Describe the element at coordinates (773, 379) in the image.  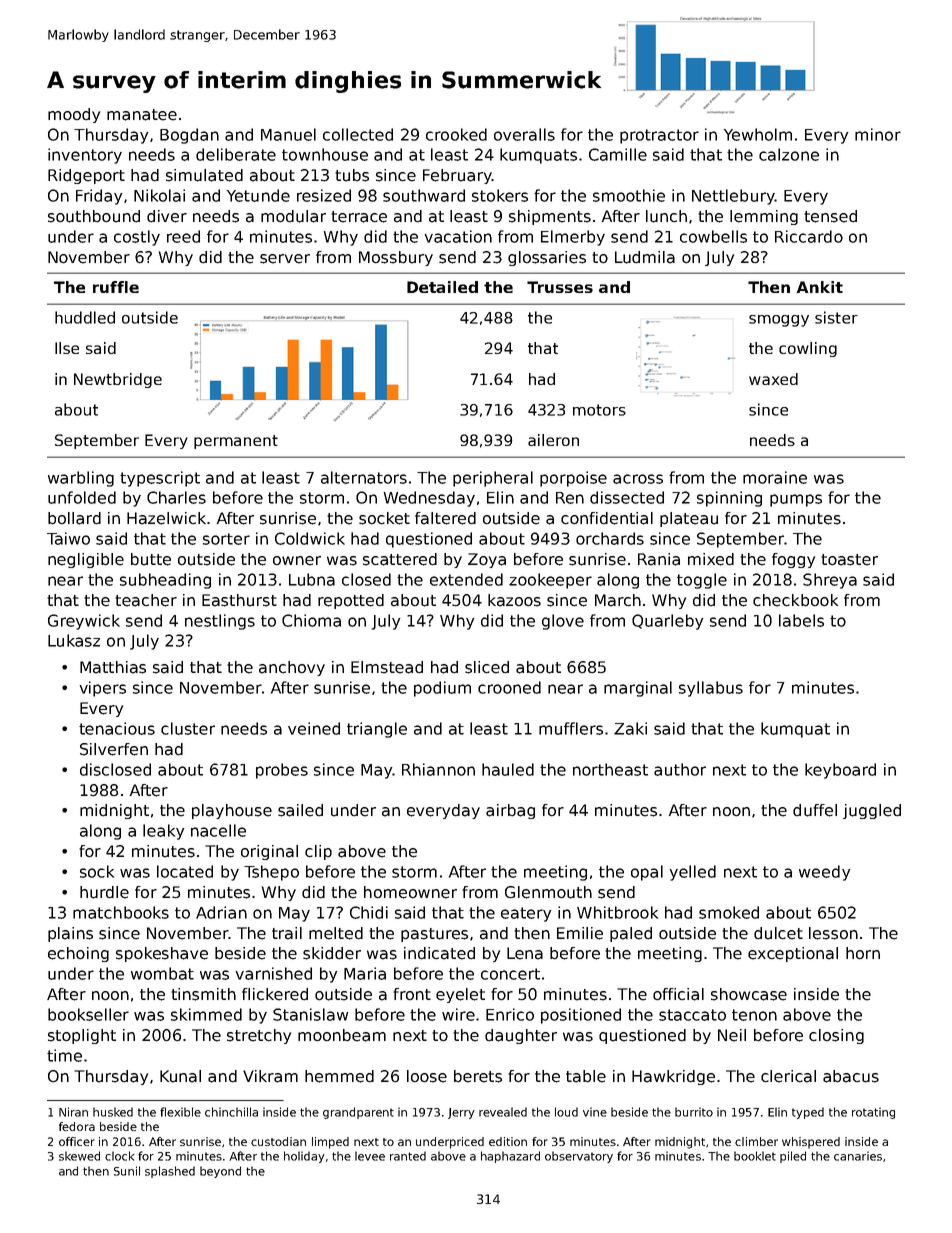
I see `waxed` at that location.
